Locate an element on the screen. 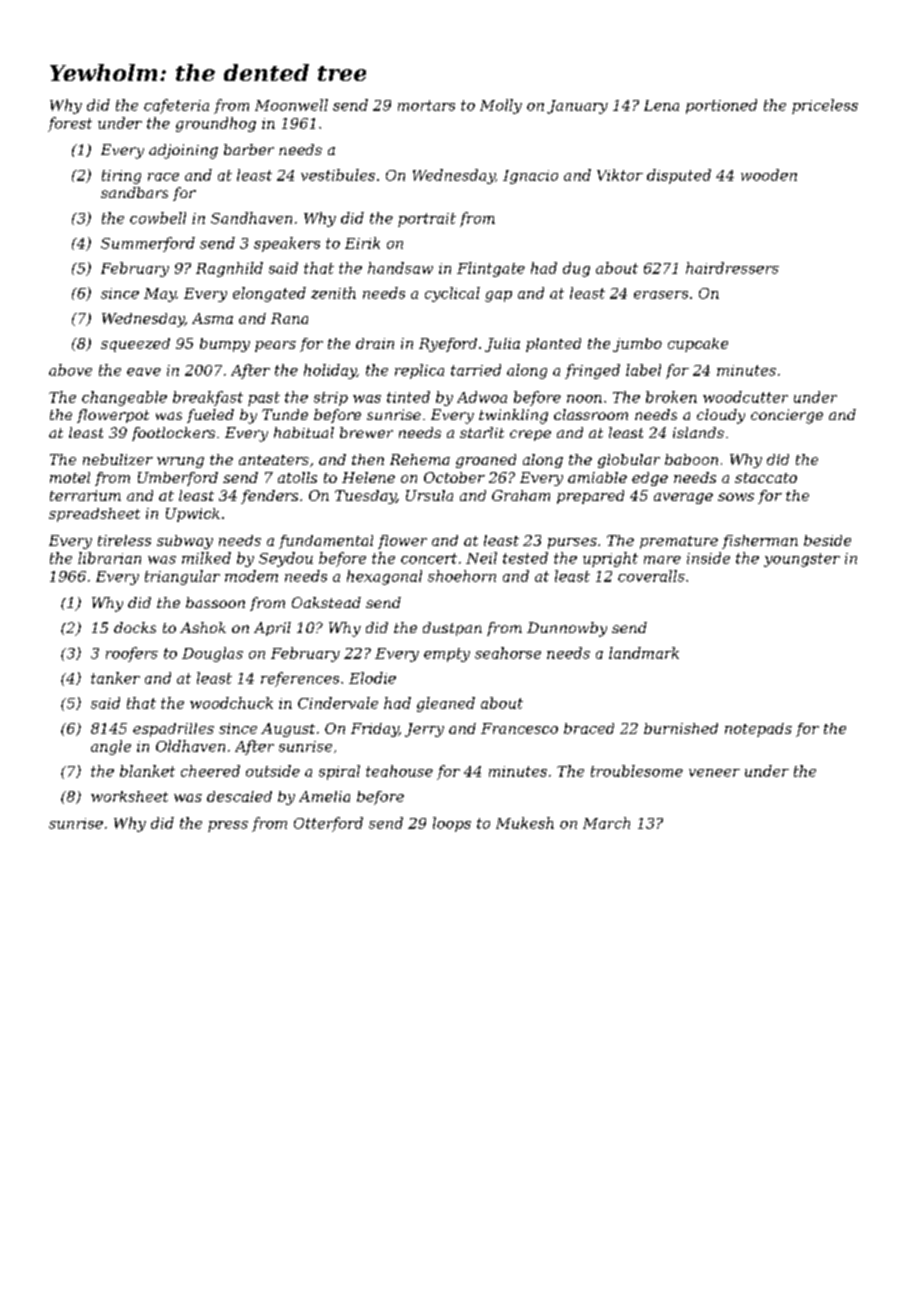 Image resolution: width=908 pixels, height=1316 pixels. wooden is located at coordinates (769, 175).
